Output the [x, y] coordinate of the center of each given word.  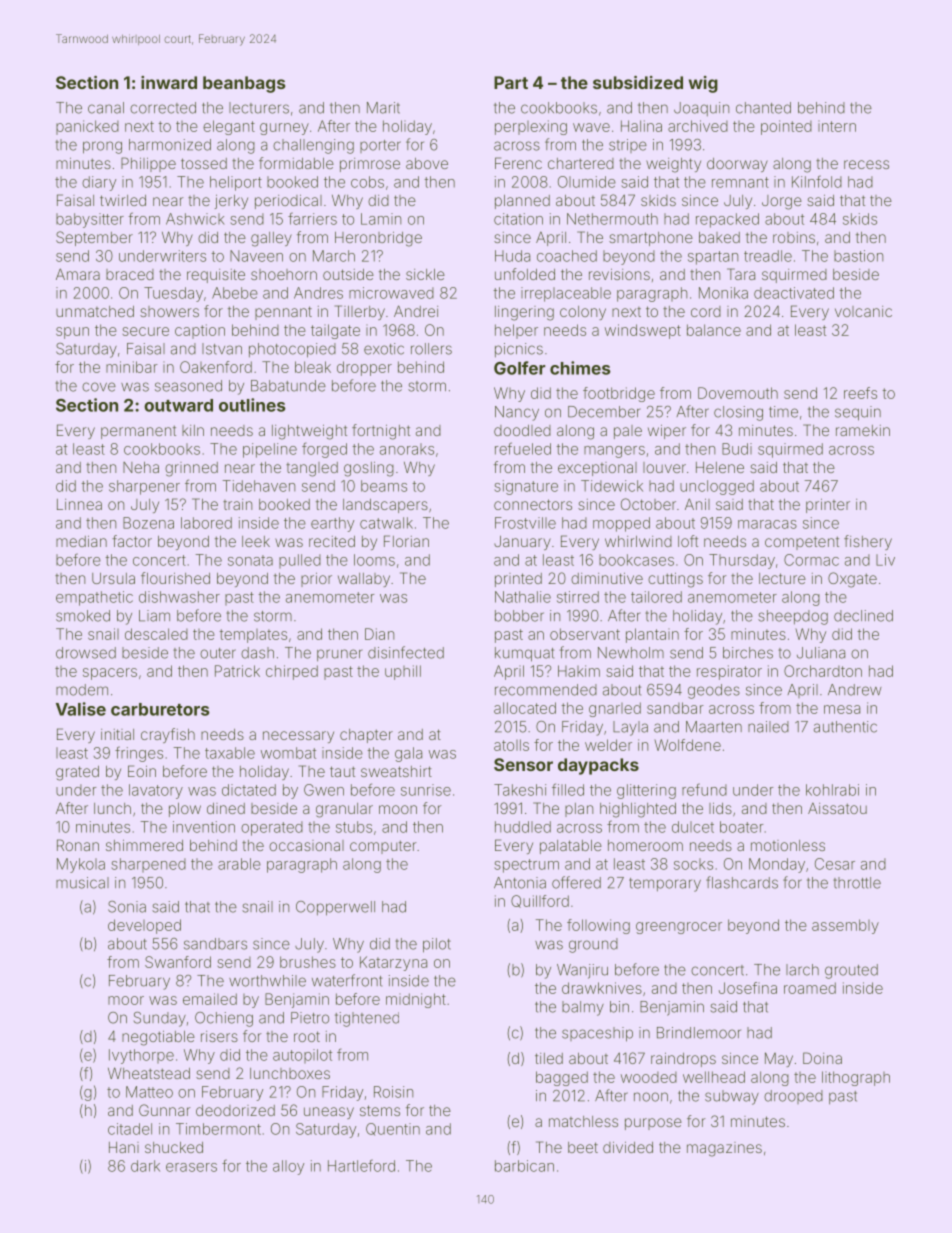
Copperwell [335, 908]
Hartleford [361, 1165]
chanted [763, 108]
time [783, 412]
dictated [249, 790]
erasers [191, 1167]
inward [169, 82]
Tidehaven [259, 486]
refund [704, 789]
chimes [580, 368]
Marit [383, 108]
